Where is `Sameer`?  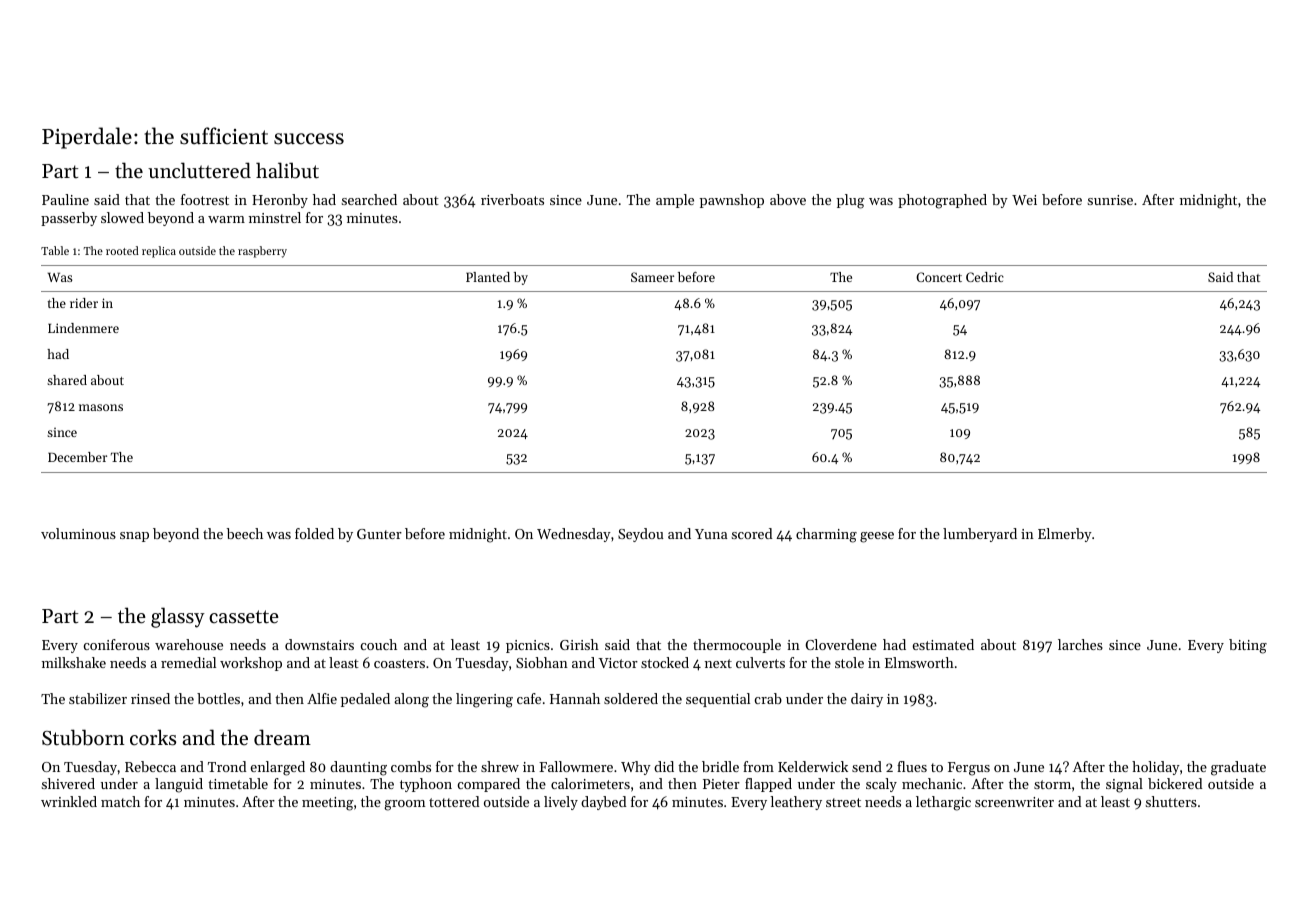
Sameer is located at coordinates (652, 277).
